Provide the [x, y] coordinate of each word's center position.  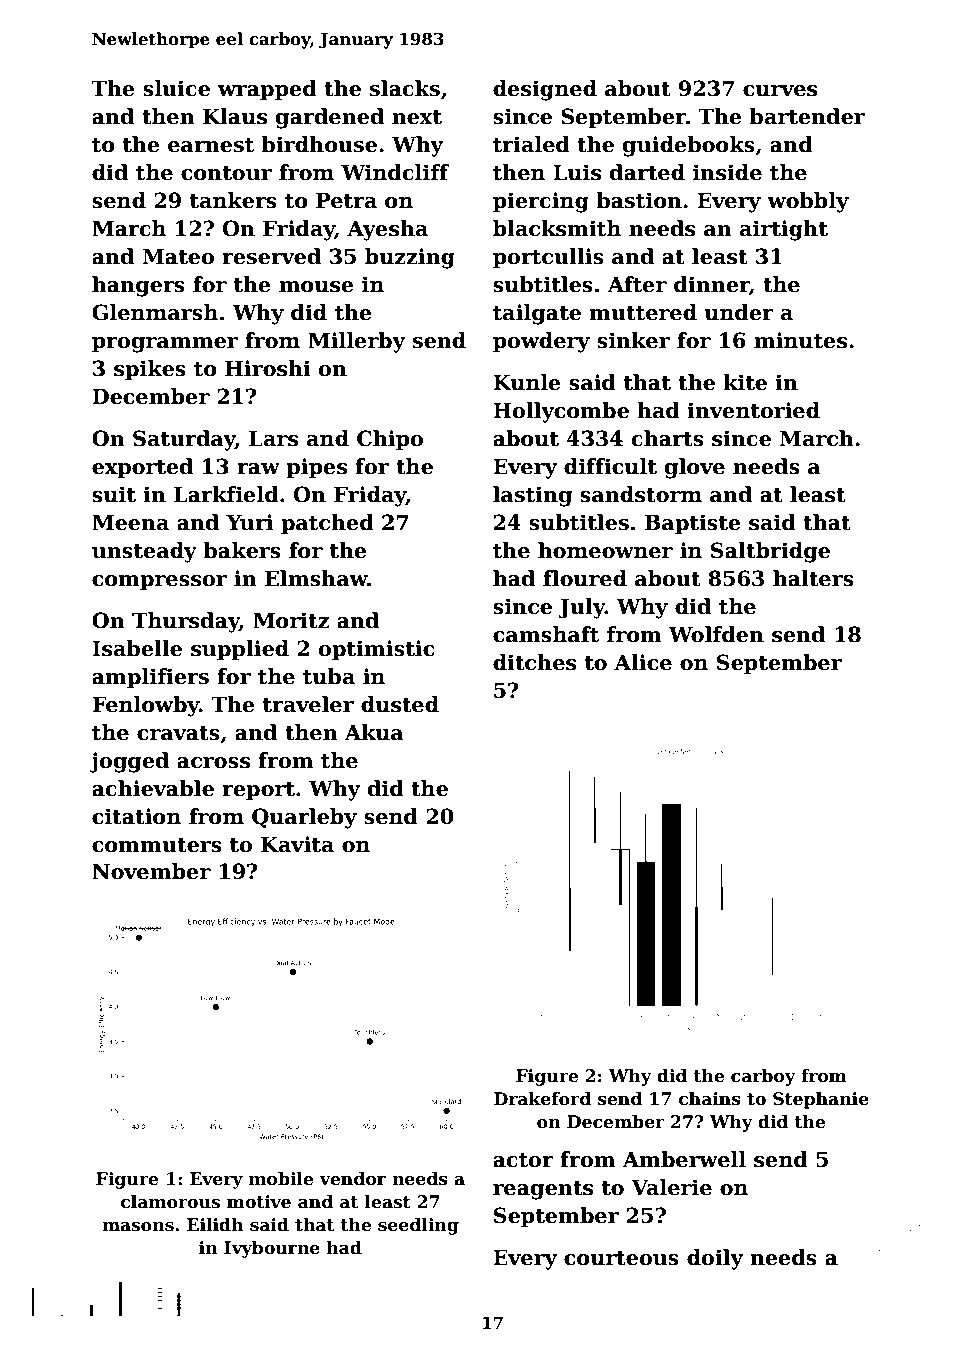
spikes [150, 370]
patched [327, 524]
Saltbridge [770, 552]
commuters [157, 845]
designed [545, 90]
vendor [352, 1179]
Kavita [297, 844]
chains [710, 1099]
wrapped [267, 90]
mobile [281, 1179]
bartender [807, 116]
